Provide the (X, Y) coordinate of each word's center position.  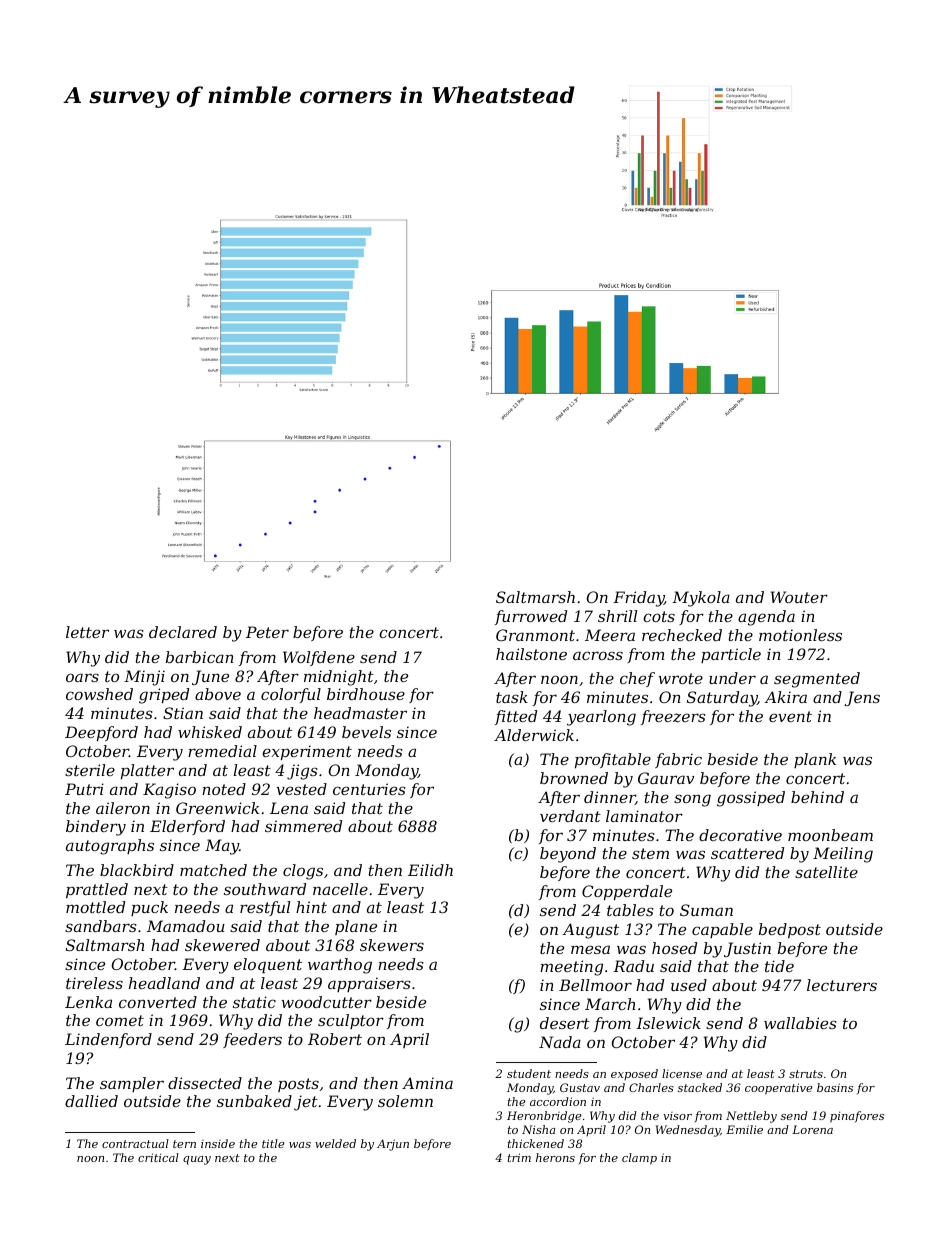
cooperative (779, 1089)
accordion (558, 1101)
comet (120, 1020)
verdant (570, 816)
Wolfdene (319, 658)
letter (87, 632)
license (682, 1073)
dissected (205, 1083)
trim (519, 1157)
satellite (826, 872)
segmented (817, 680)
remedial (222, 751)
